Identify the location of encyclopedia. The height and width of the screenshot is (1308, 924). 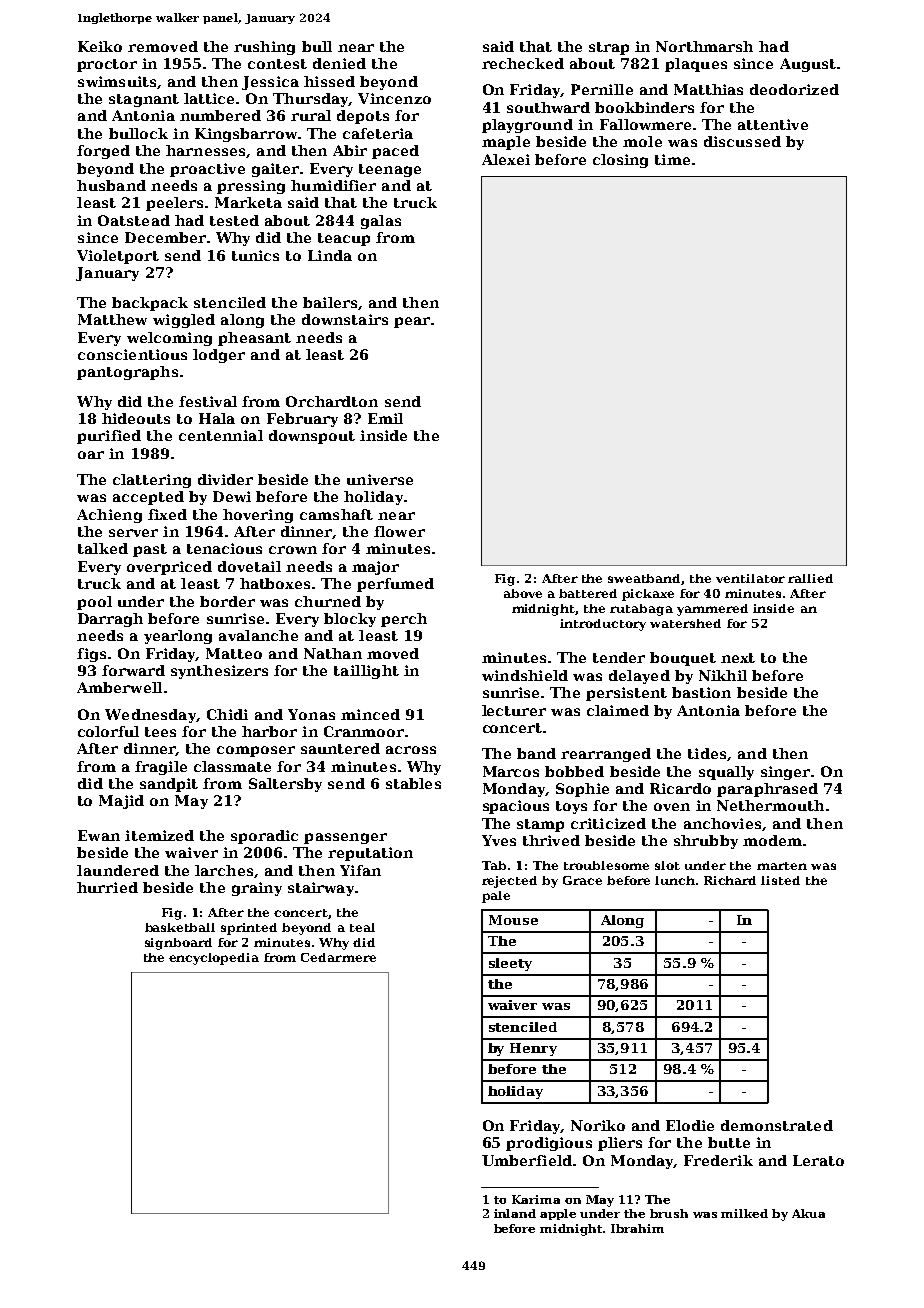
(214, 959).
